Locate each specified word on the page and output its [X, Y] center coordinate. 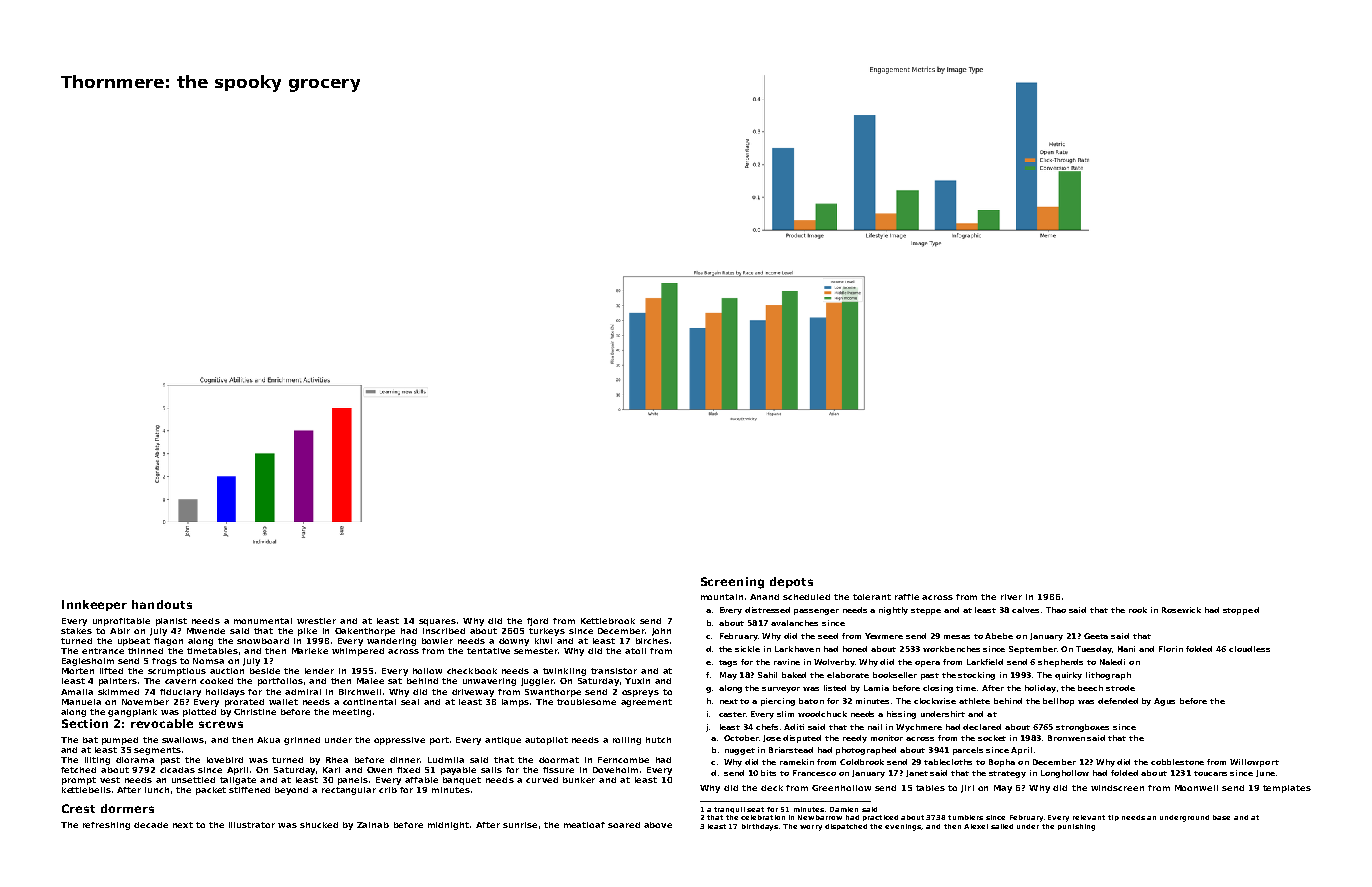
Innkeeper [94, 605]
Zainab [373, 825]
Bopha [1002, 763]
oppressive [399, 741]
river [1011, 597]
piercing [778, 702]
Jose [772, 738]
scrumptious [177, 672]
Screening [732, 583]
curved [542, 780]
